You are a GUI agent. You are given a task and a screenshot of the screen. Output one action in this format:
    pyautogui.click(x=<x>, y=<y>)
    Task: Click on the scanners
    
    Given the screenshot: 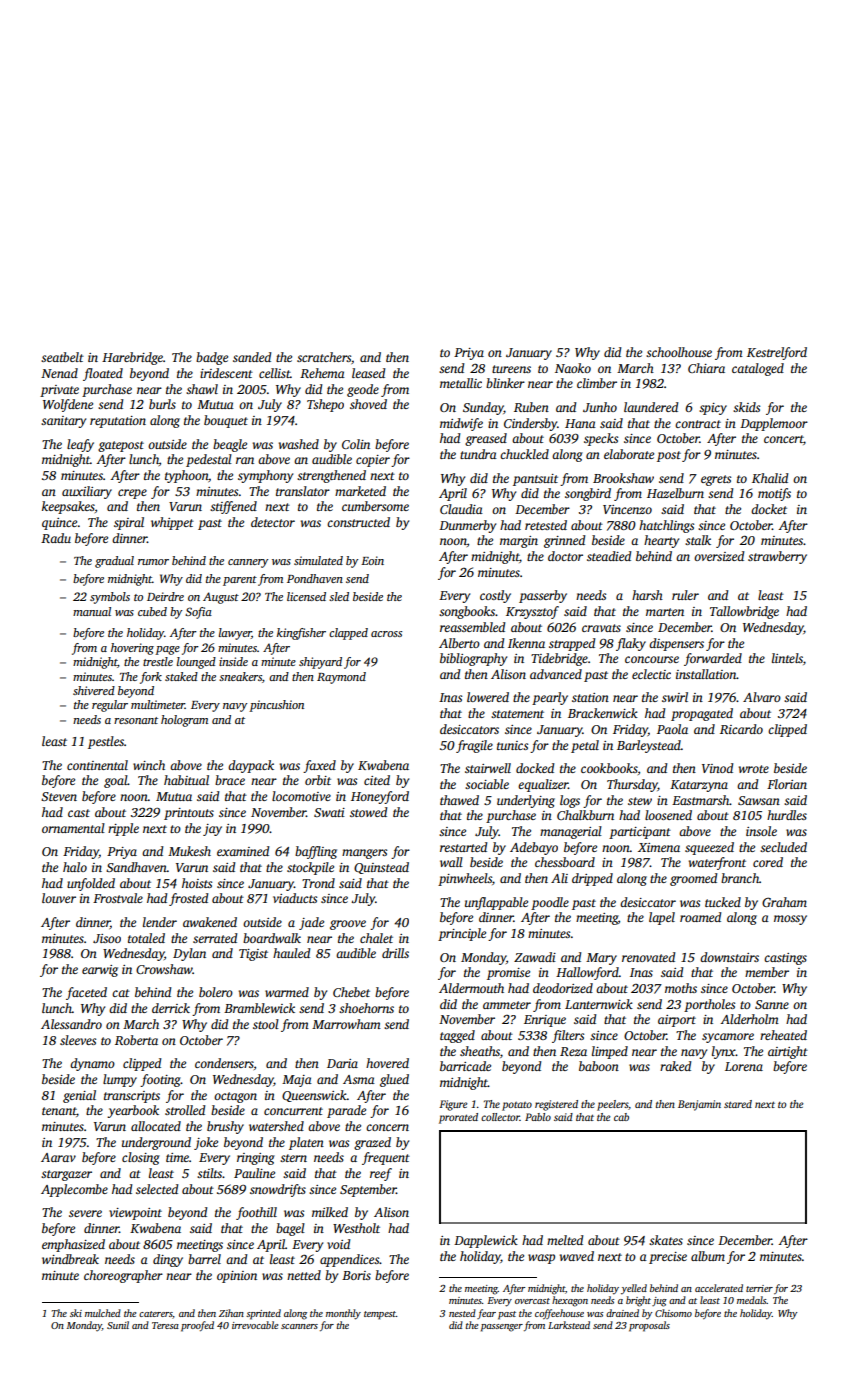 What is the action you would take?
    pyautogui.click(x=299, y=1326)
